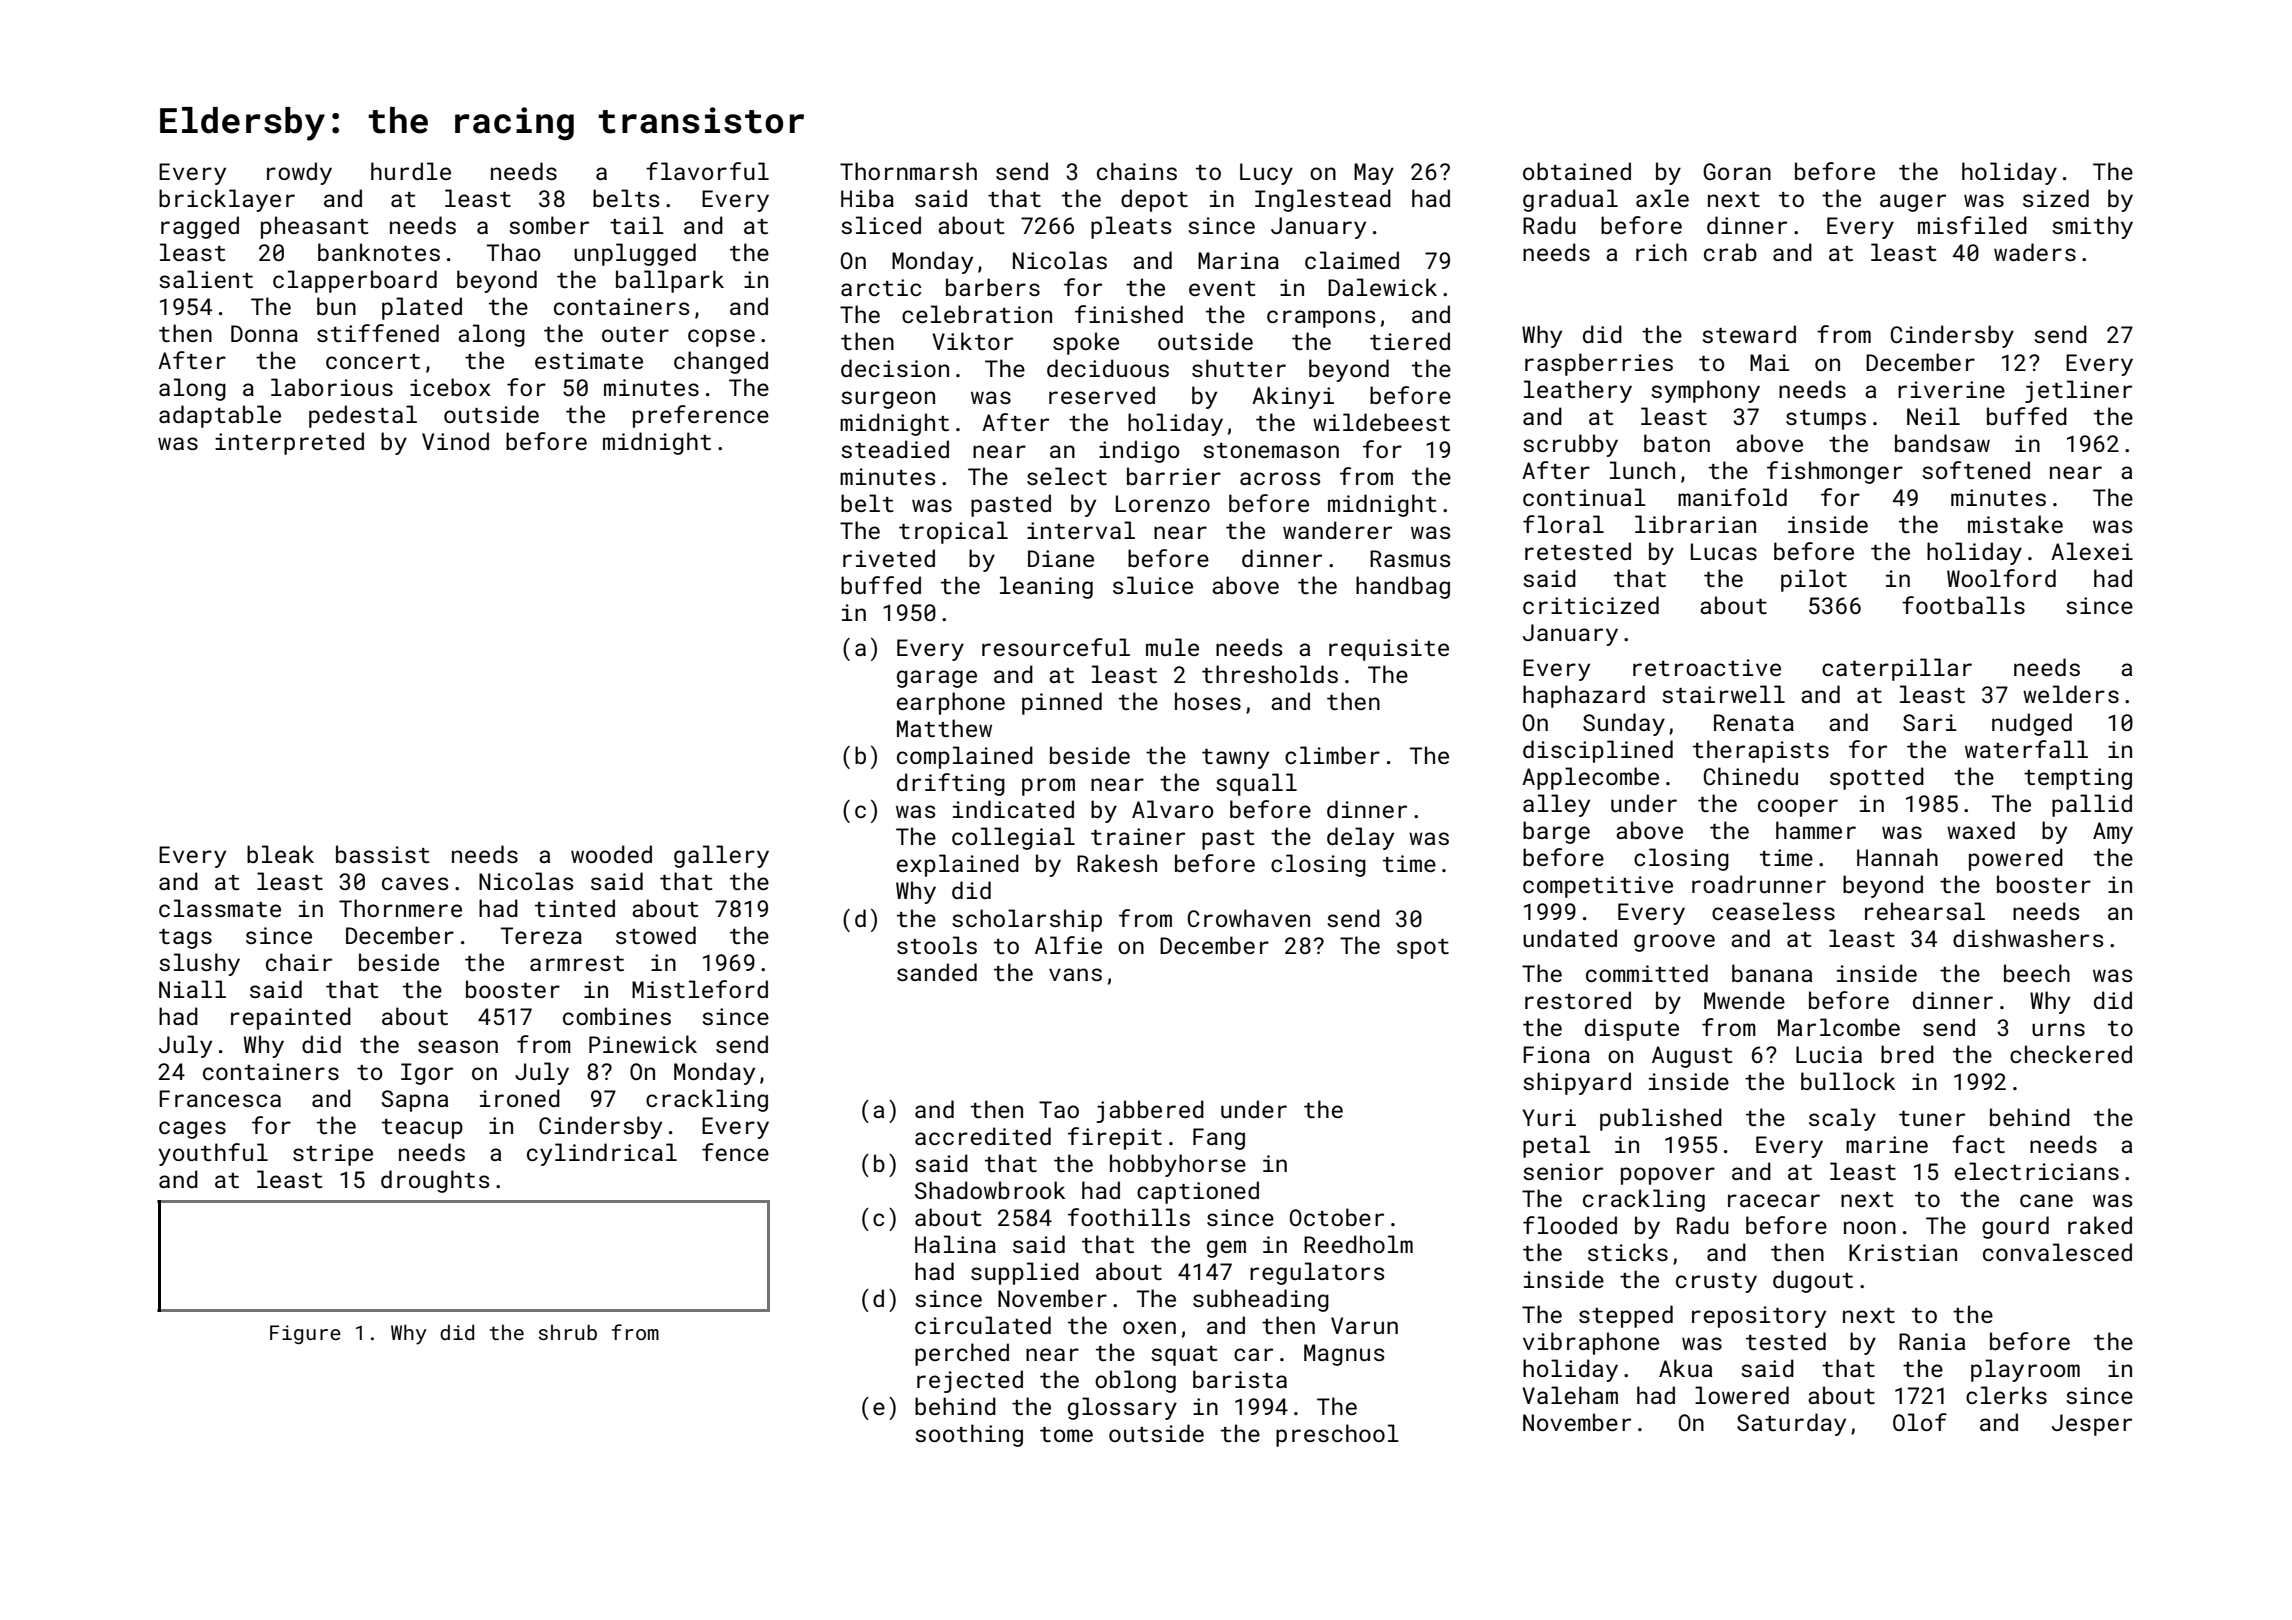 This image has height=1620, width=2292. I want to click on Viktor, so click(972, 341).
